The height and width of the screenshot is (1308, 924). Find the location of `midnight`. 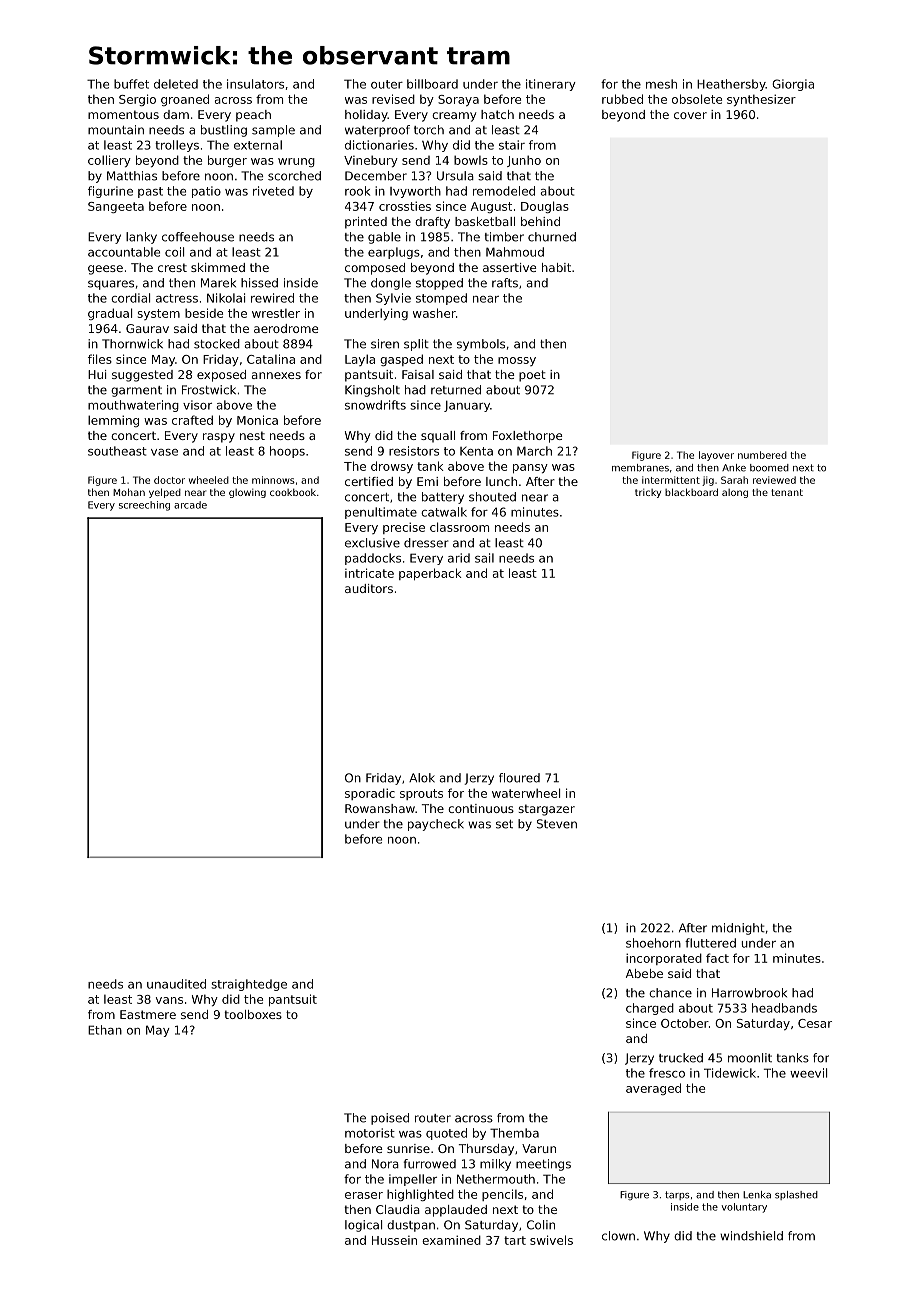

midnight is located at coordinates (738, 929).
